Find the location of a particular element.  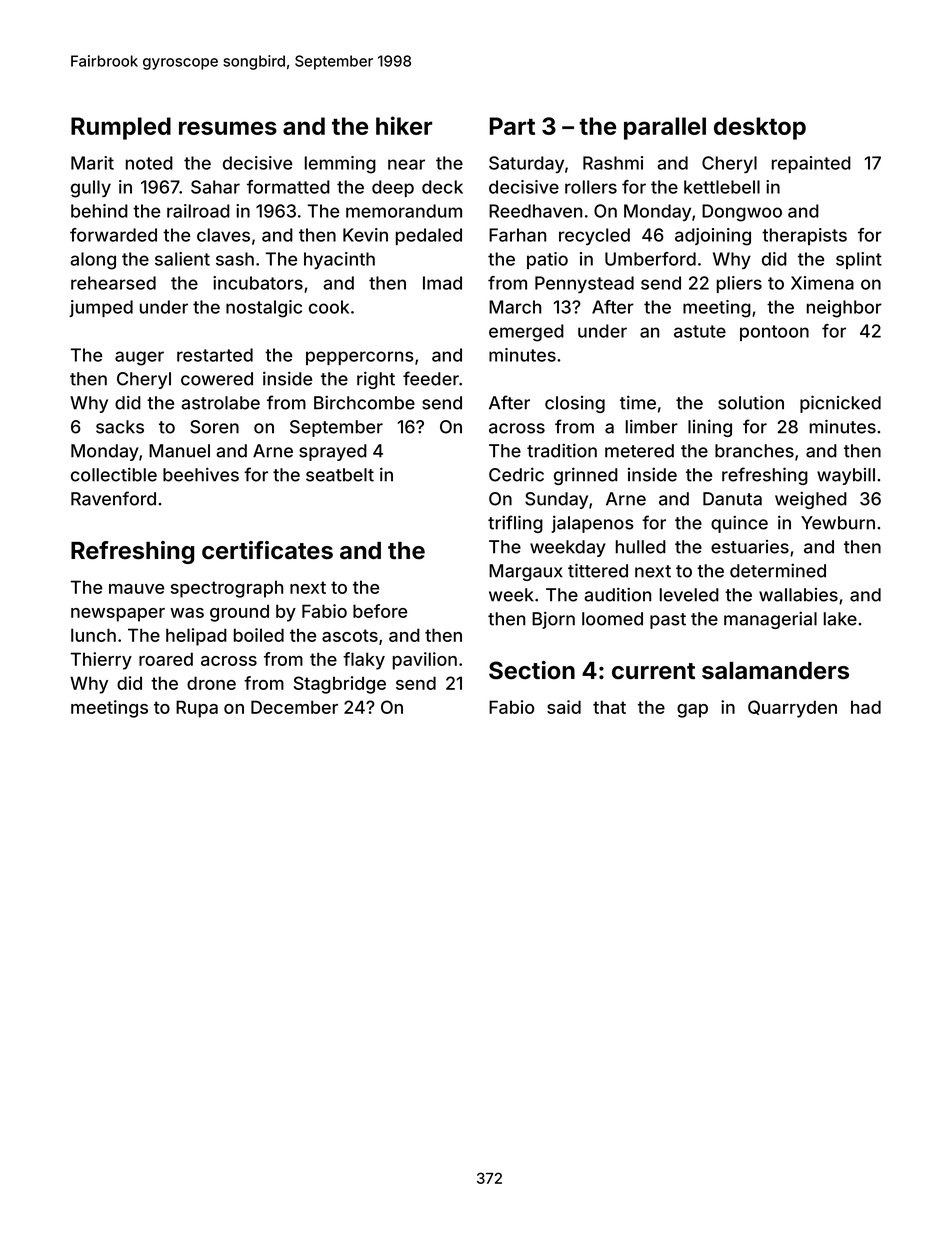

parallel is located at coordinates (665, 128).
